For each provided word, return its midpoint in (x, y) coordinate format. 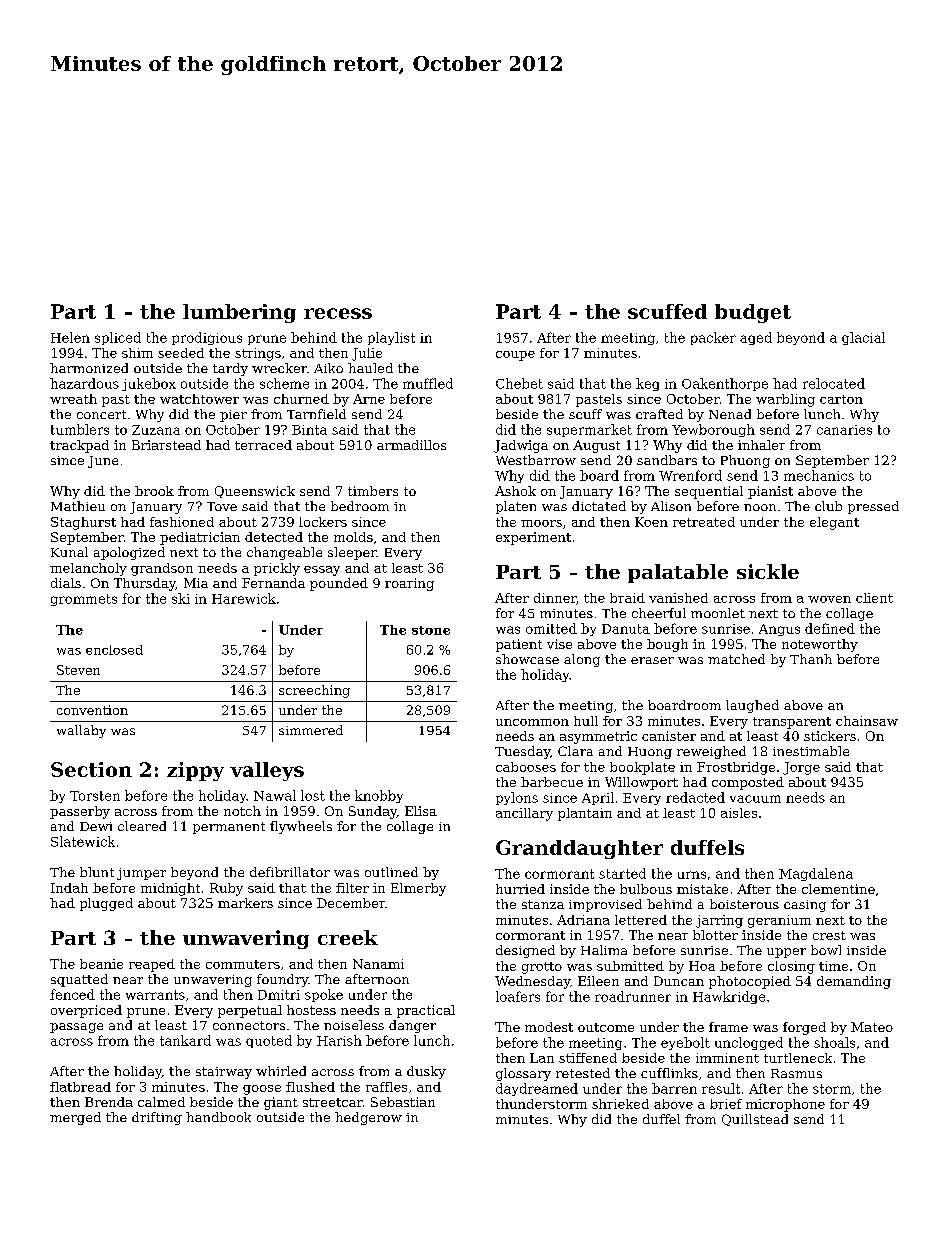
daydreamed (537, 1089)
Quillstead (755, 1120)
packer (713, 338)
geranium (779, 921)
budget (753, 313)
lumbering (239, 313)
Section (91, 769)
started (622, 873)
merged (75, 1118)
